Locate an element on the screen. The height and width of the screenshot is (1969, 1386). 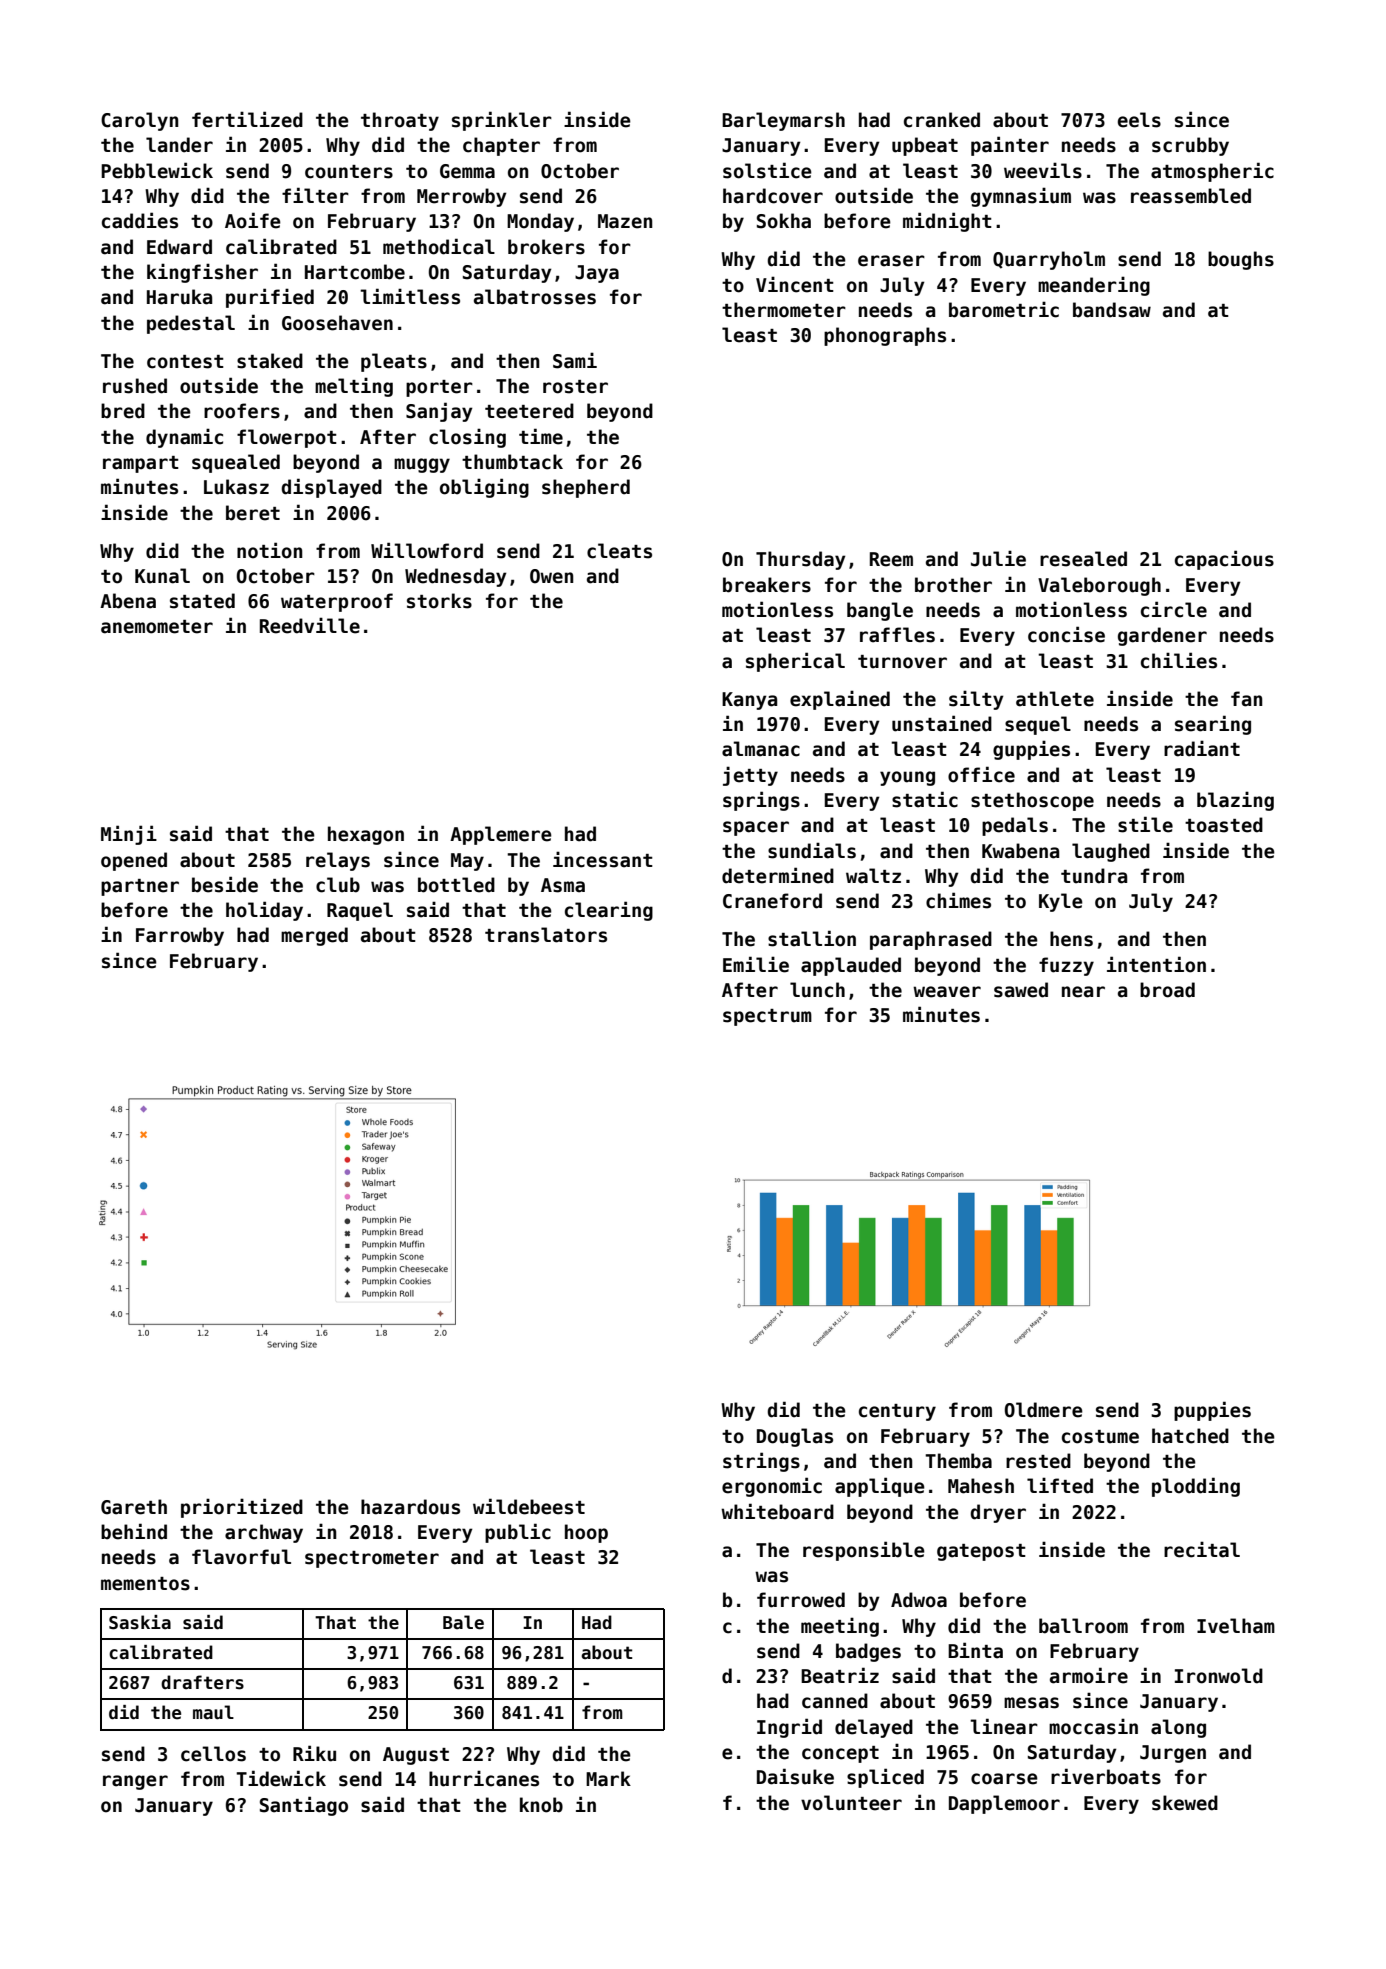
hexagon is located at coordinates (366, 835).
